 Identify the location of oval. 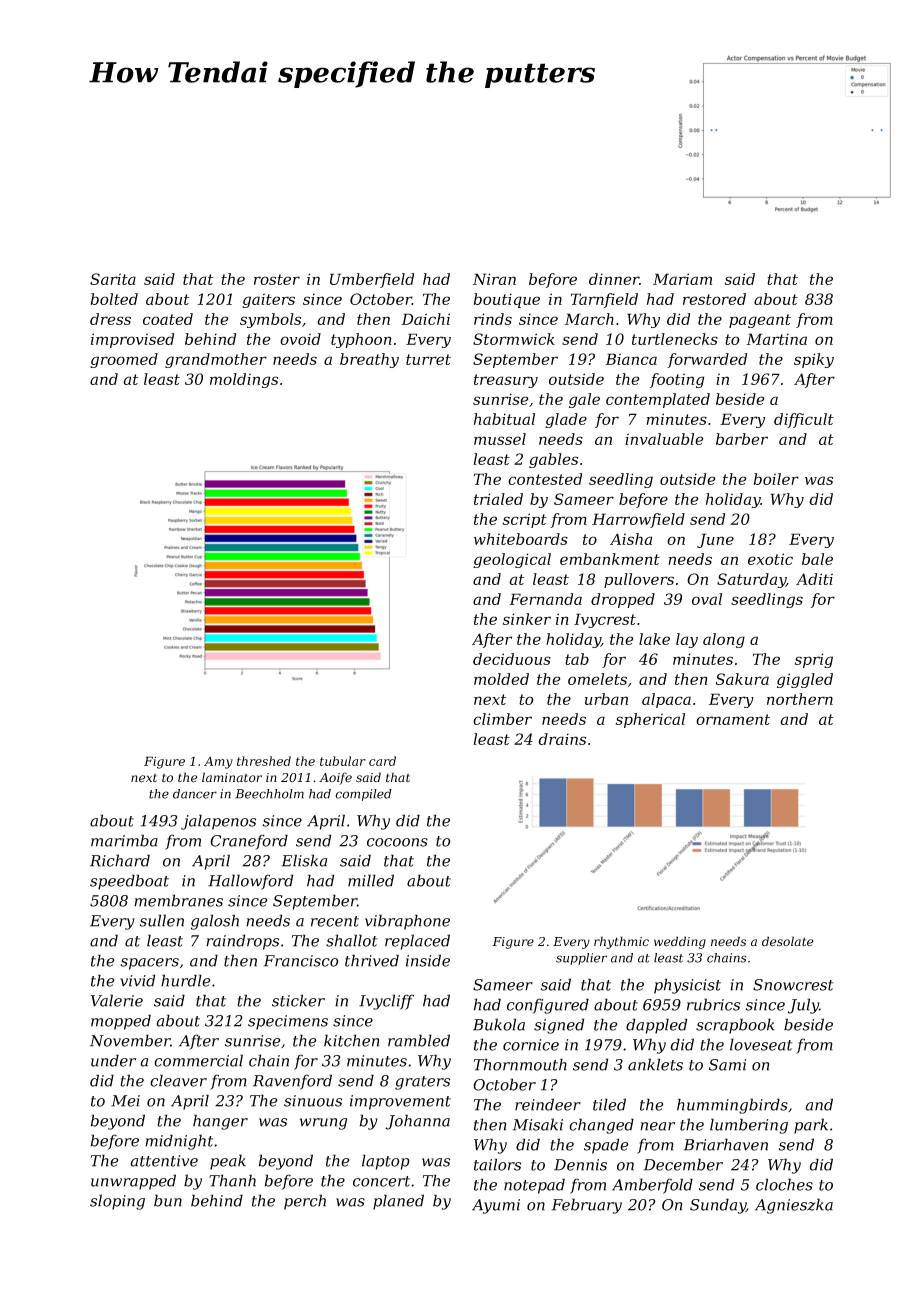
(707, 599).
